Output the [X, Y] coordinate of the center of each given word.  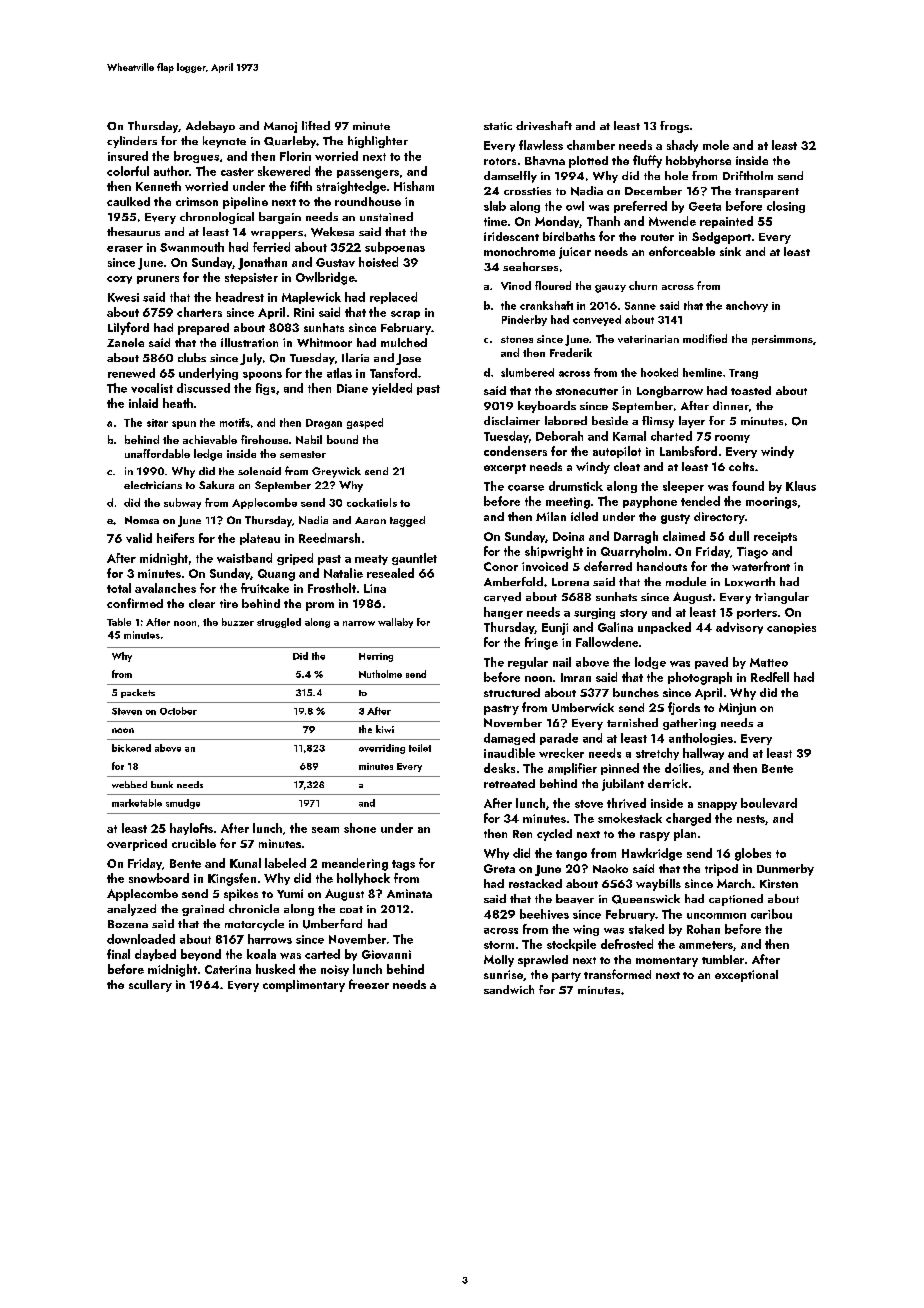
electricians [153, 485]
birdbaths [569, 236]
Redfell [770, 677]
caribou [771, 914]
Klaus [801, 486]
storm [499, 945]
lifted [316, 125]
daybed [155, 955]
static [498, 126]
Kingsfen [232, 879]
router [657, 237]
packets [138, 693]
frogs [674, 127]
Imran [576, 677]
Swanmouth [192, 247]
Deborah [559, 436]
